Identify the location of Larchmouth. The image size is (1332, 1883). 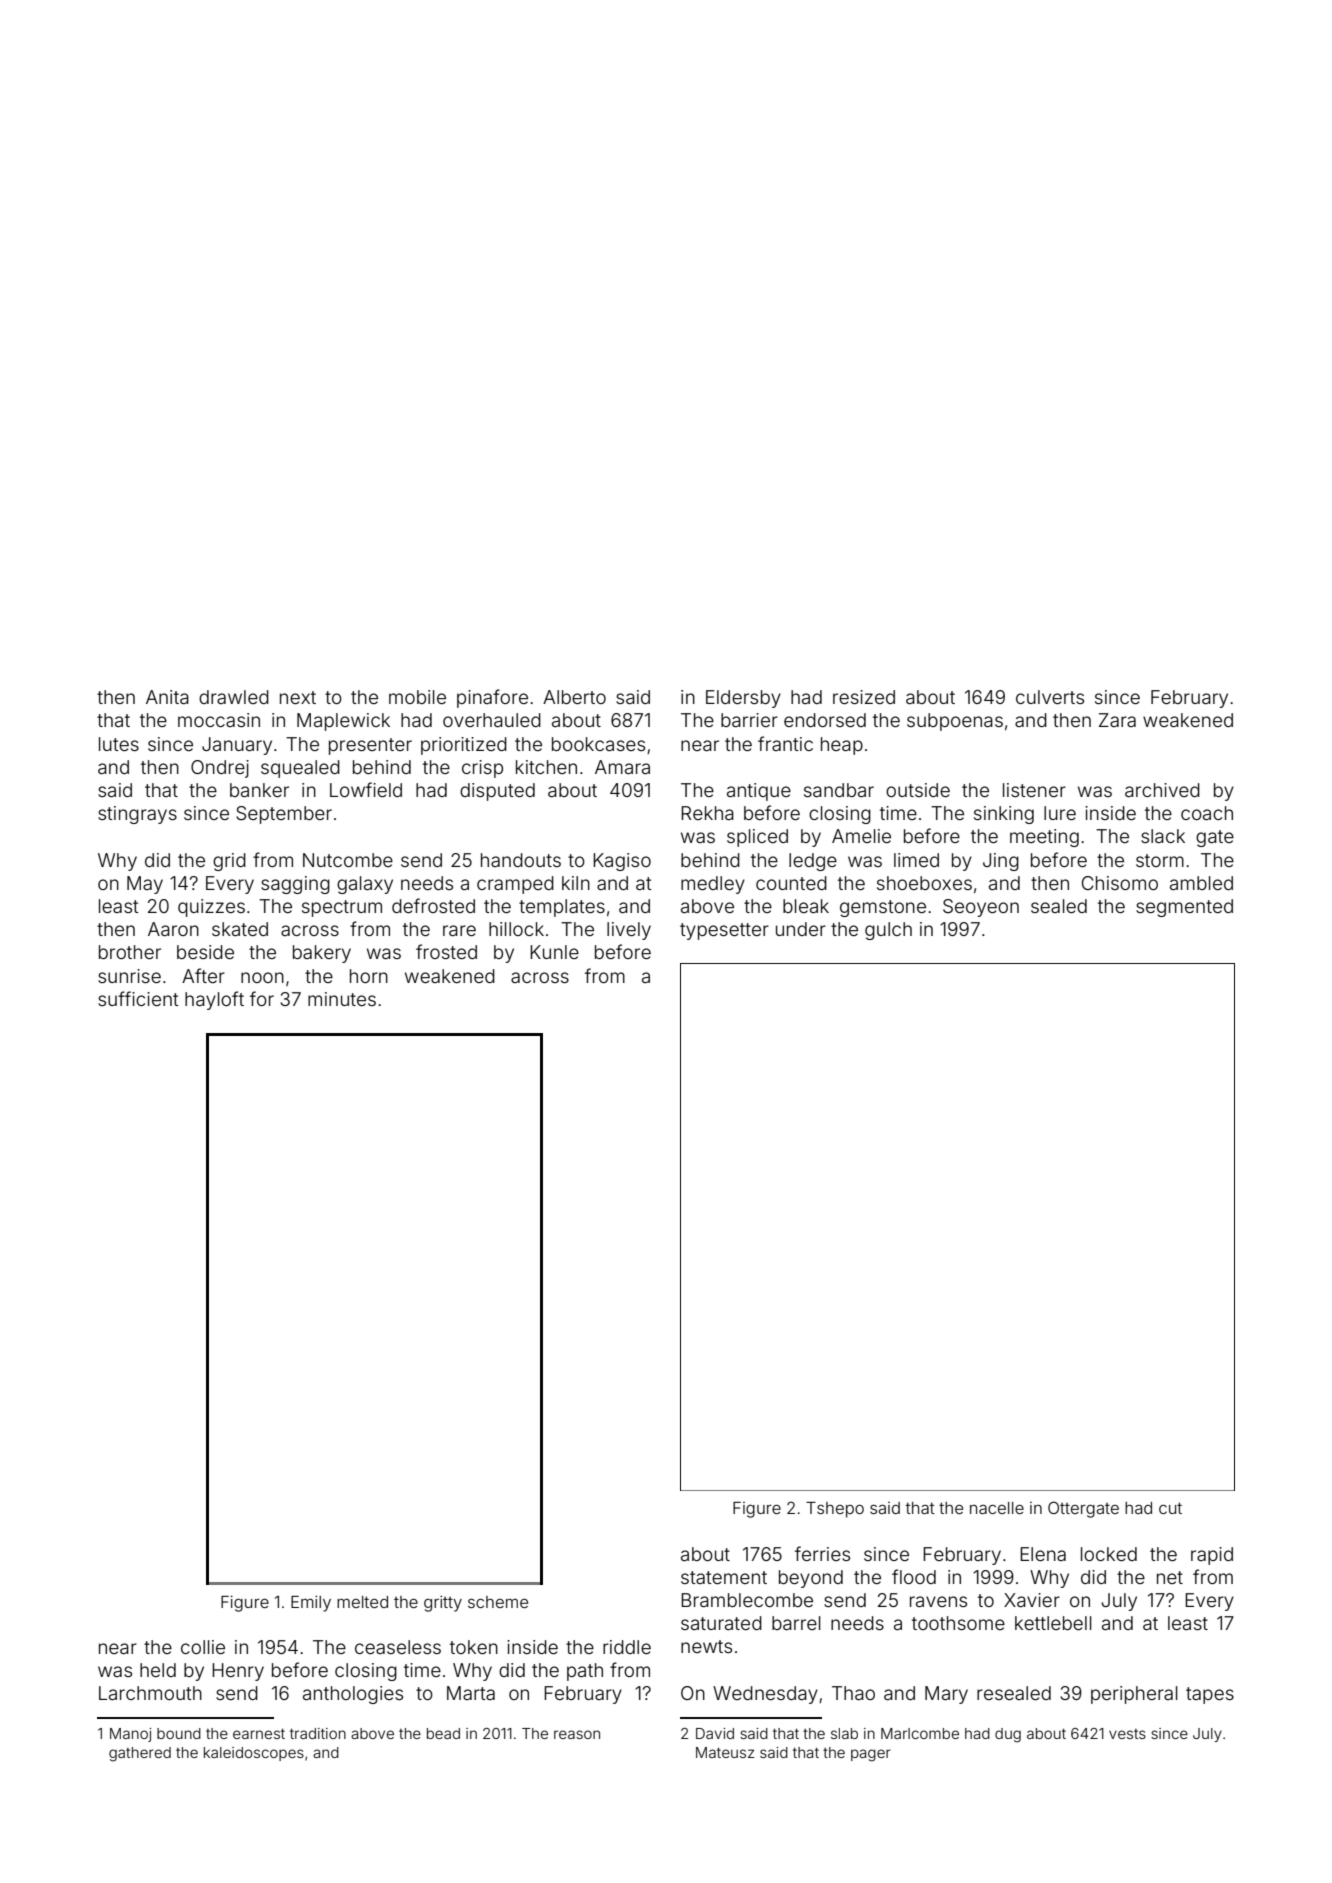
(150, 1693).
